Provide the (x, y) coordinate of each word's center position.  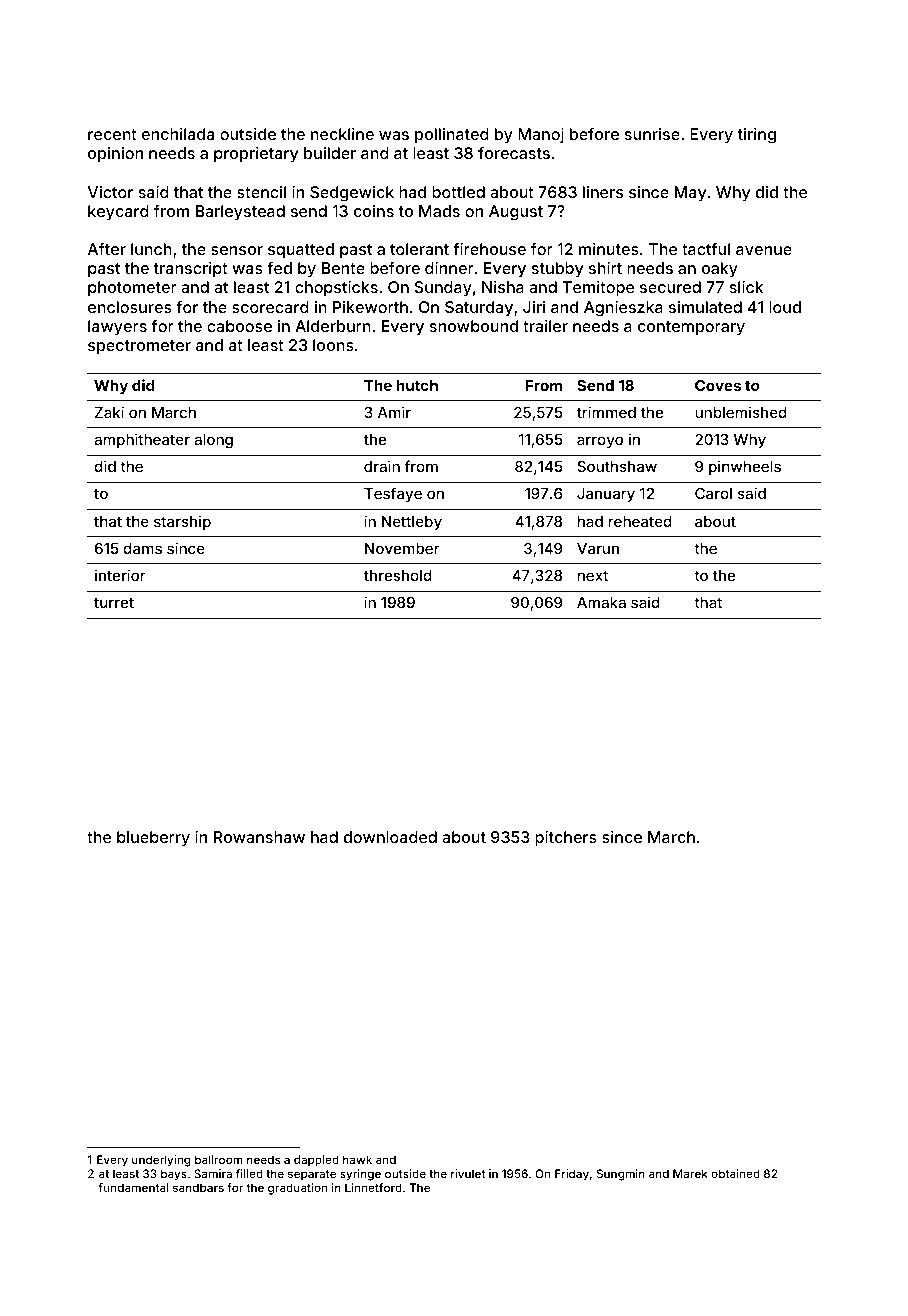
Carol (713, 493)
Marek (690, 1173)
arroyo (600, 442)
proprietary (256, 155)
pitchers (566, 839)
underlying (161, 1161)
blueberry (153, 839)
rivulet (468, 1173)
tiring (756, 136)
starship (182, 522)
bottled (458, 192)
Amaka (601, 602)
